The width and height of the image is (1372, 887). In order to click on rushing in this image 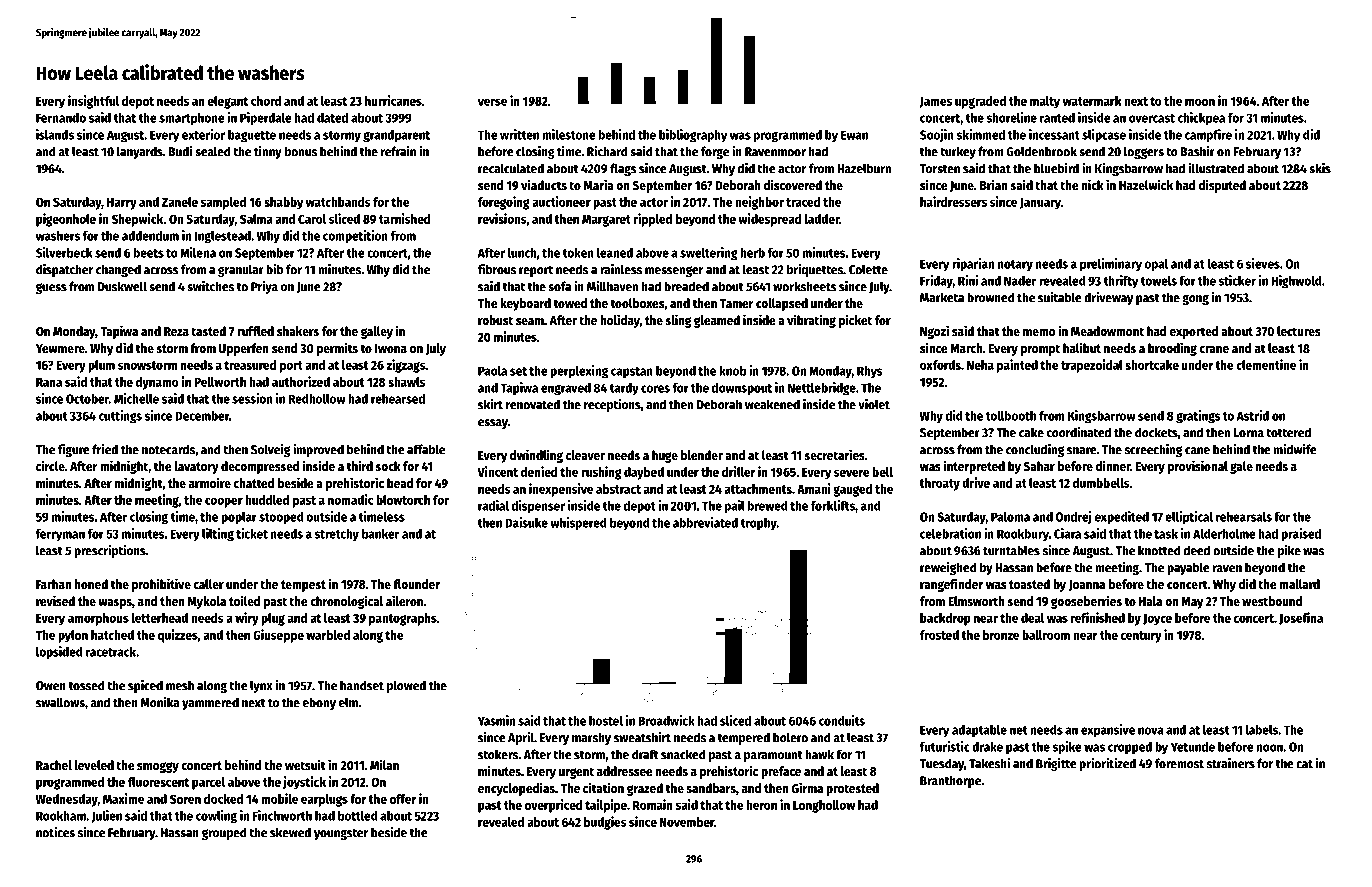, I will do `click(601, 473)`.
